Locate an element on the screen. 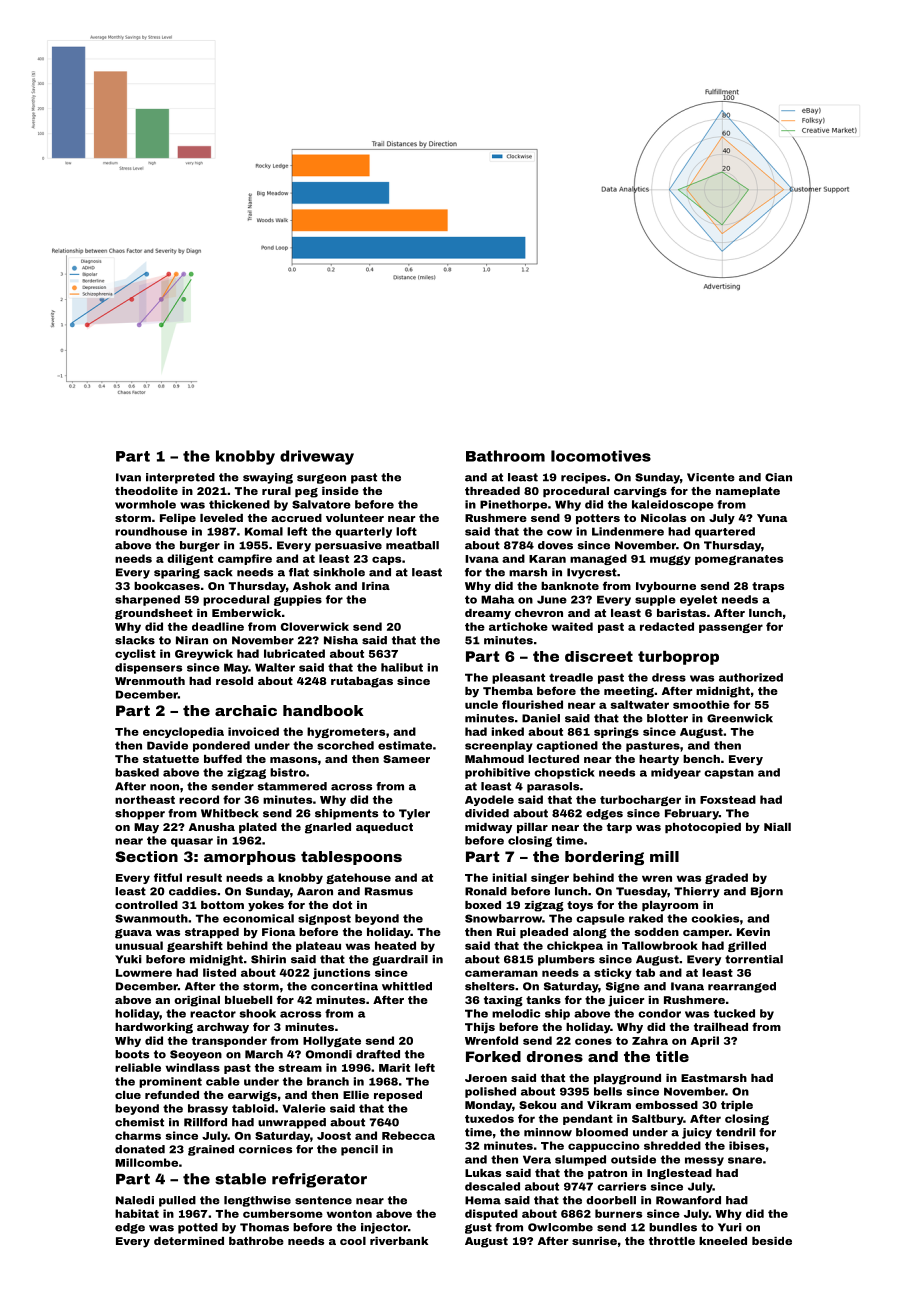 The height and width of the screenshot is (1316, 908). Ronald is located at coordinates (486, 891).
